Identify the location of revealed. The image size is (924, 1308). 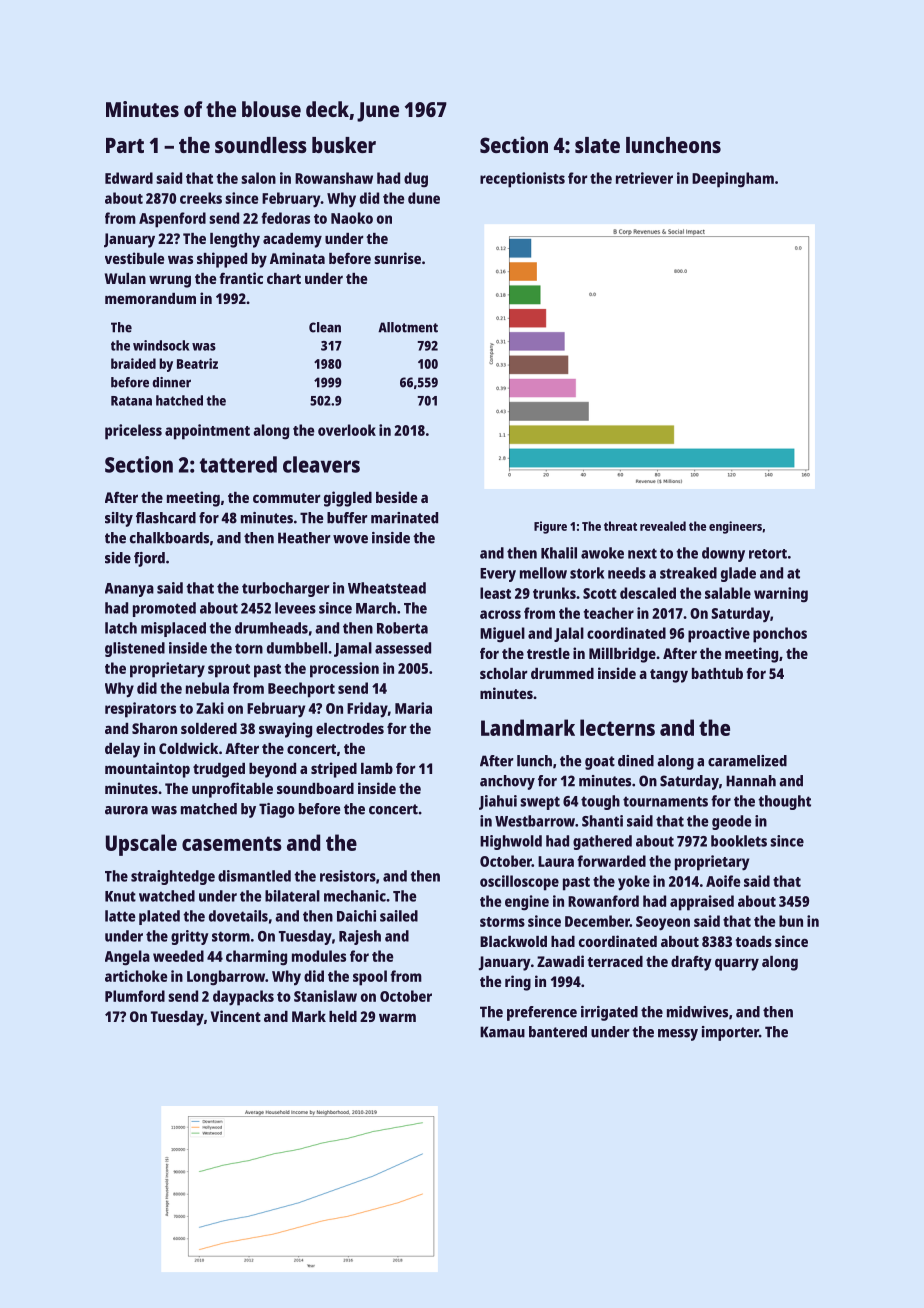
(663, 526).
